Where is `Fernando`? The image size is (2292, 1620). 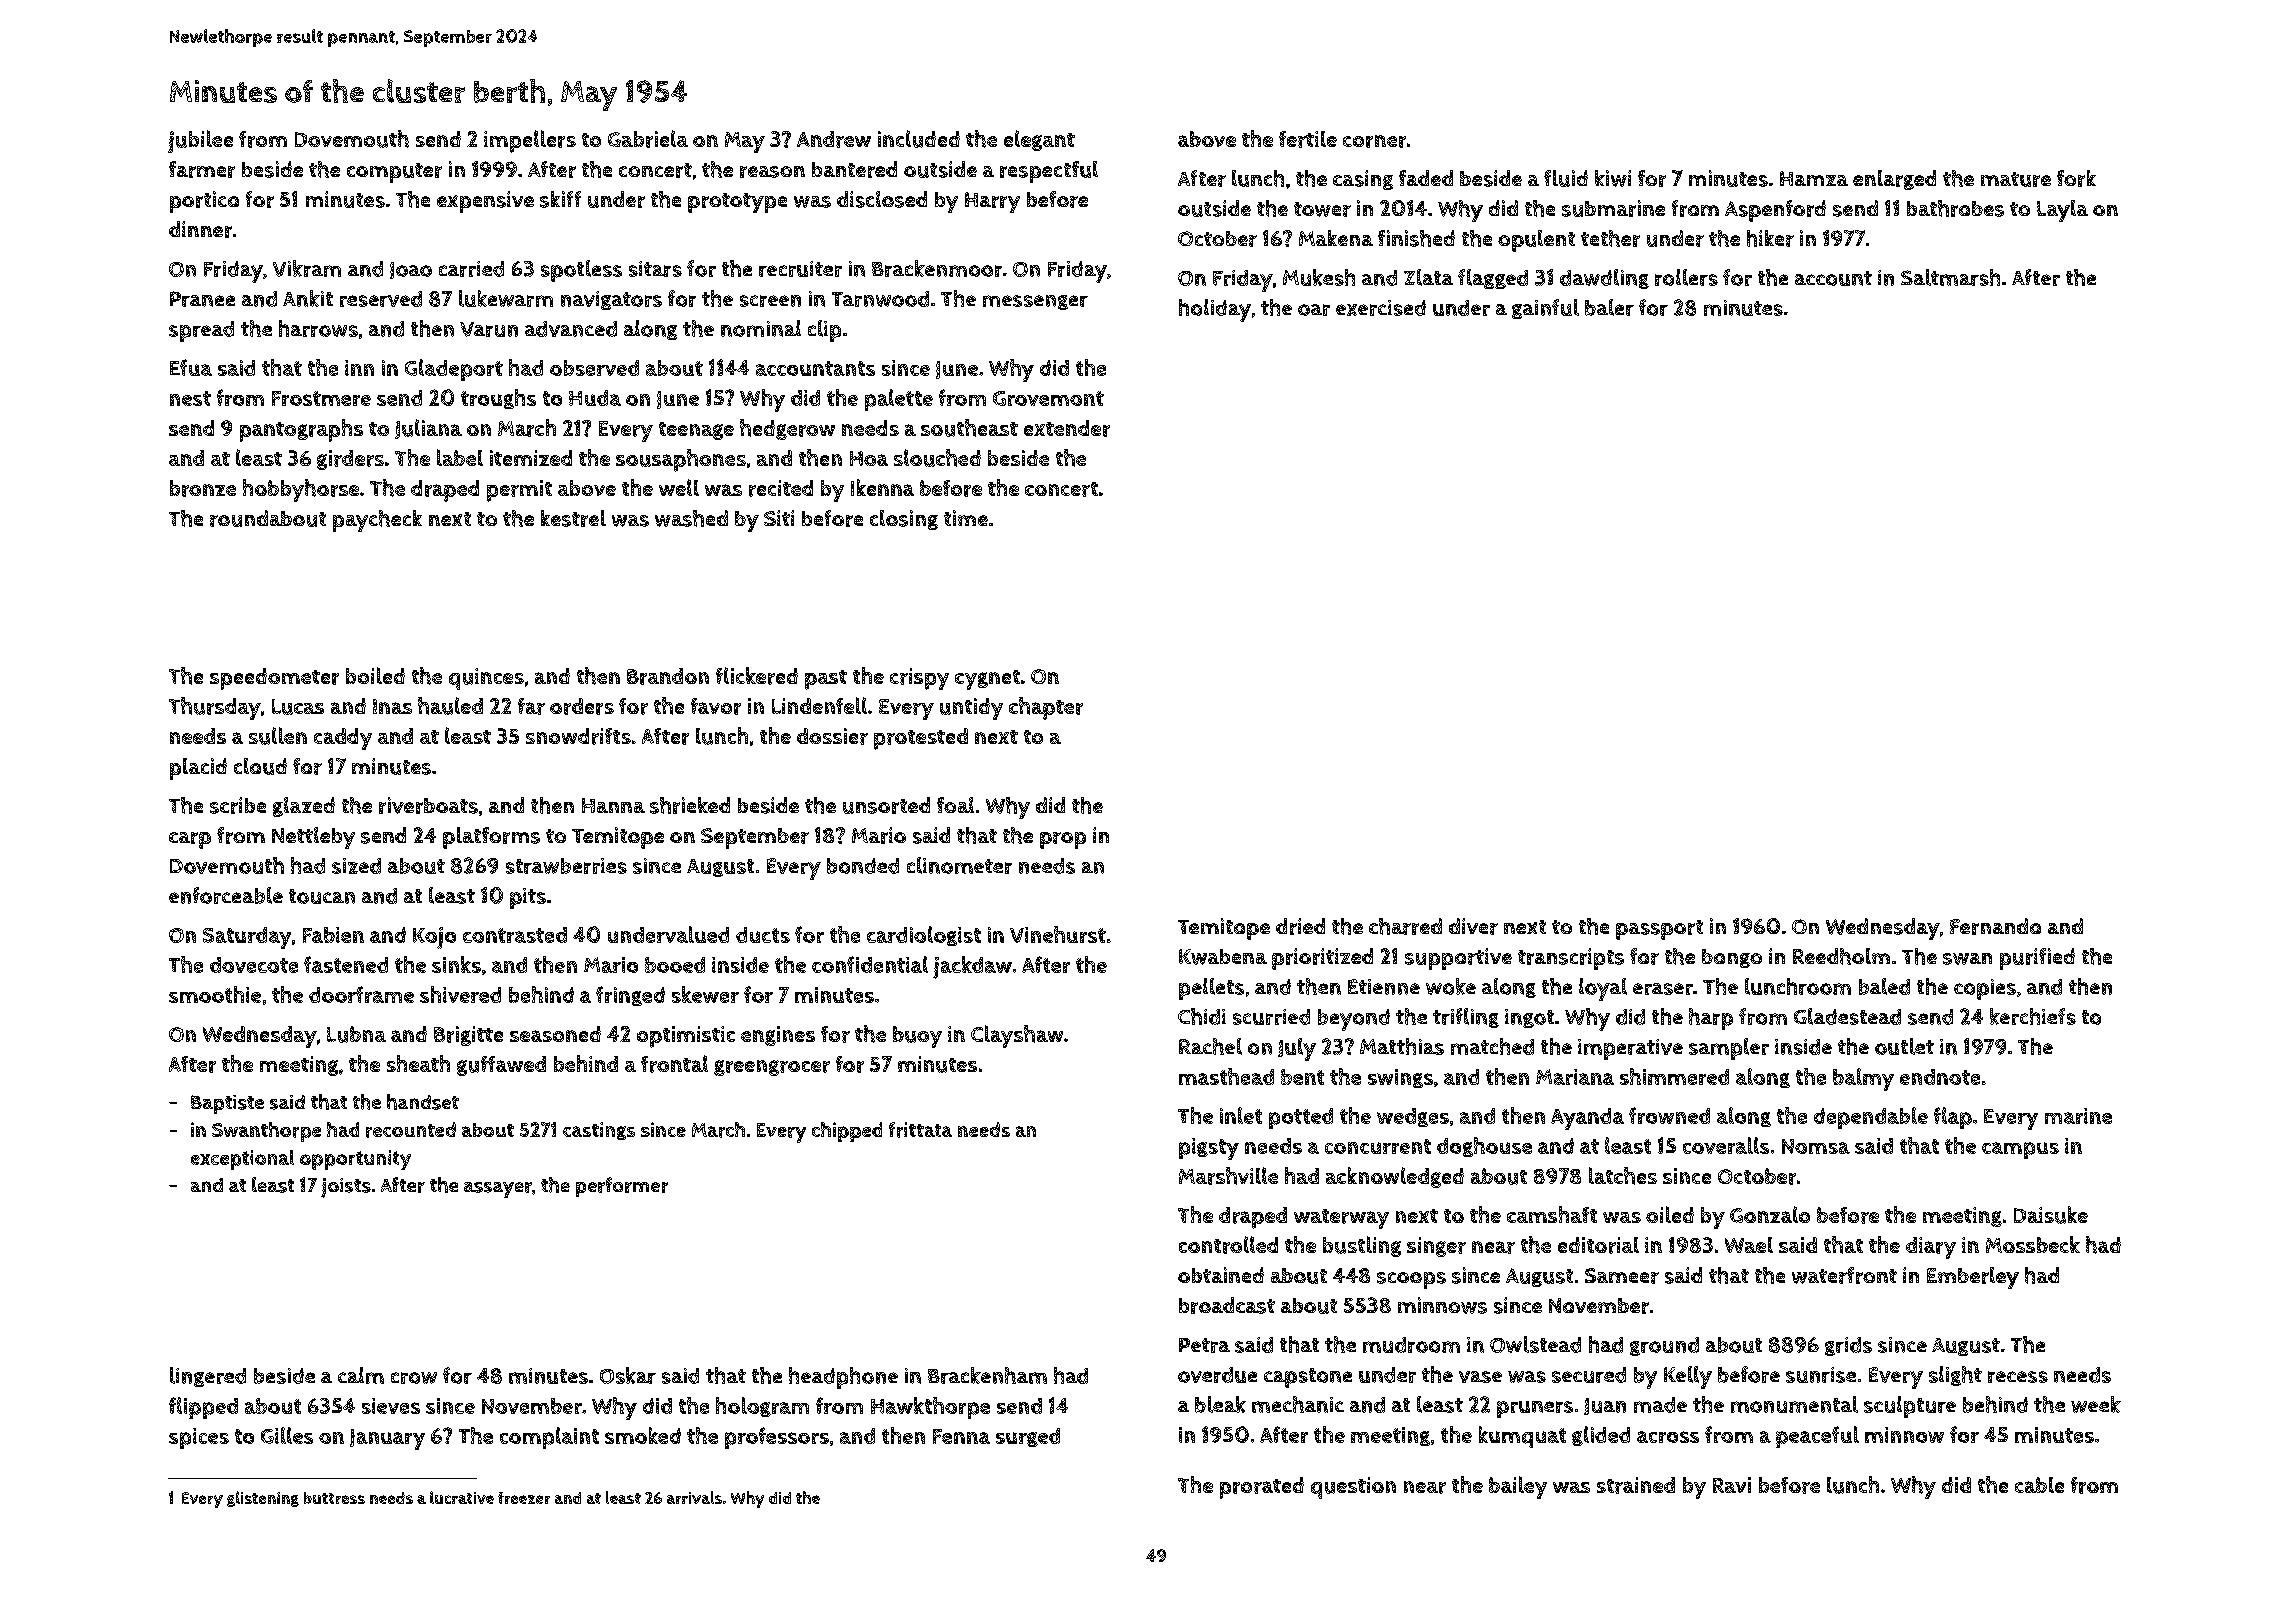
Fernando is located at coordinates (1995, 926).
